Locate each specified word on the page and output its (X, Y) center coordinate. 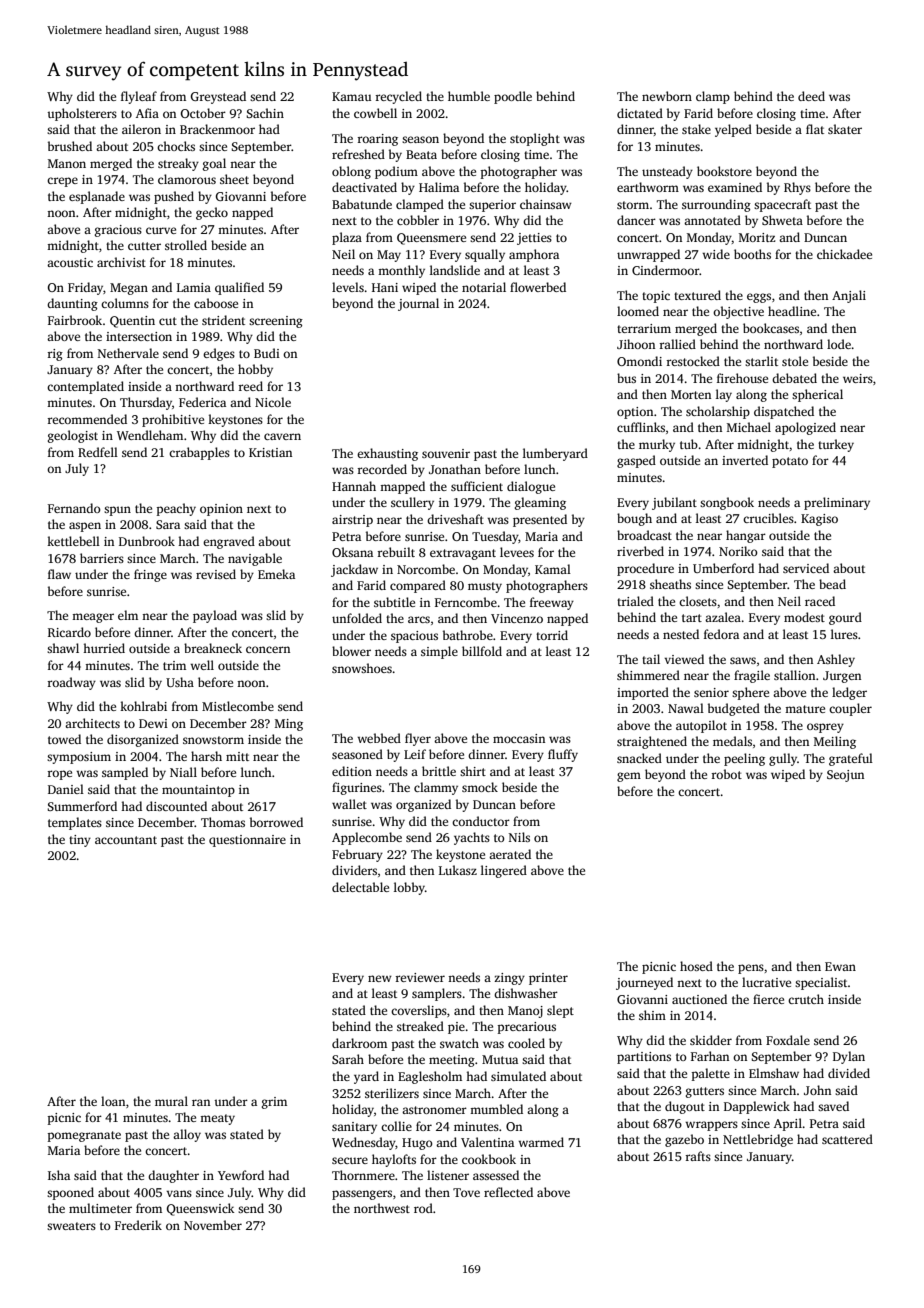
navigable (255, 559)
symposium (79, 758)
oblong (351, 172)
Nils (519, 837)
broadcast (644, 535)
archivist (121, 262)
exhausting (387, 454)
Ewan (840, 966)
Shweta (782, 220)
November (213, 1225)
